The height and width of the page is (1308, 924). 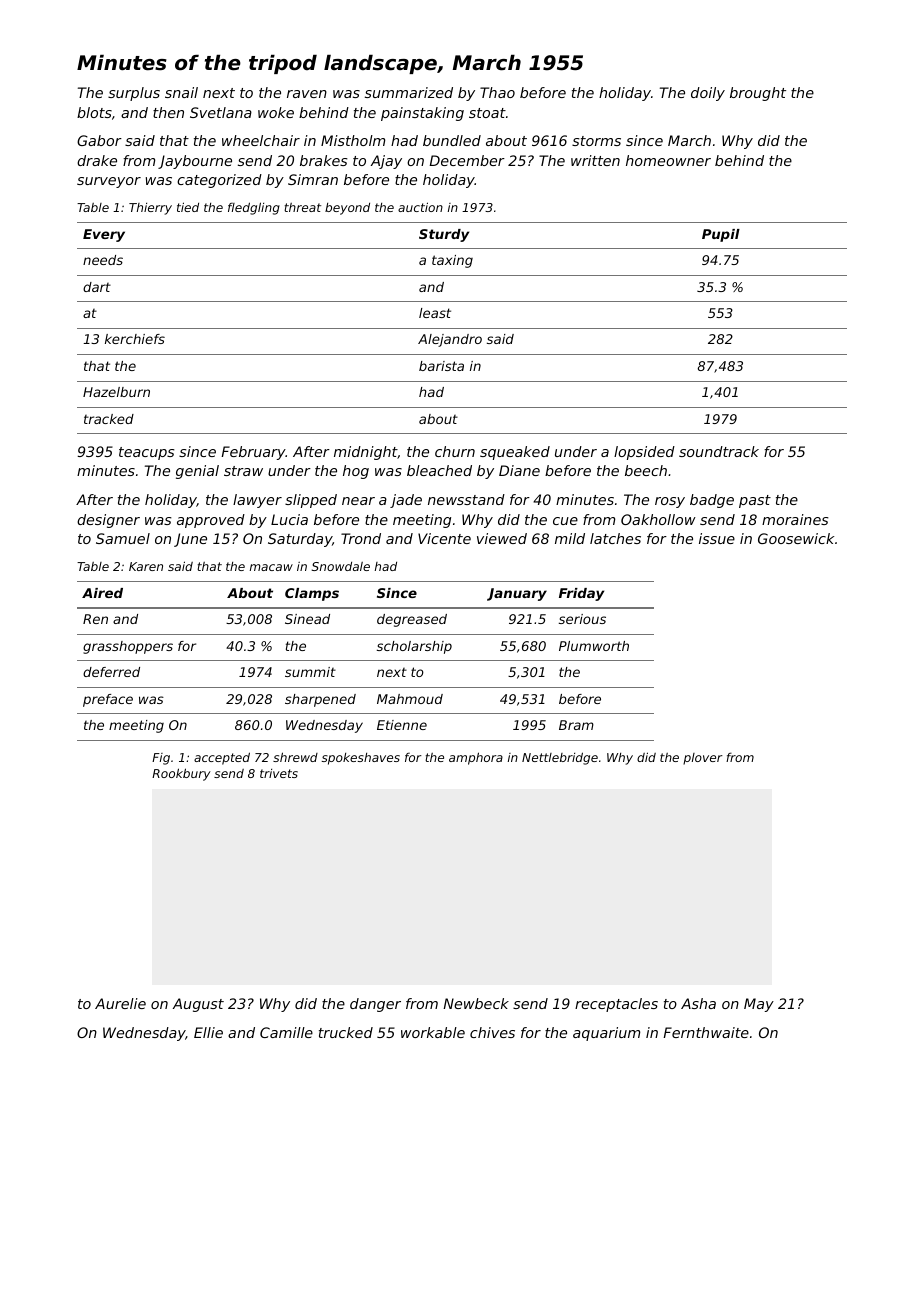 What do you see at coordinates (409, 92) in the page?
I see `summarized` at bounding box center [409, 92].
